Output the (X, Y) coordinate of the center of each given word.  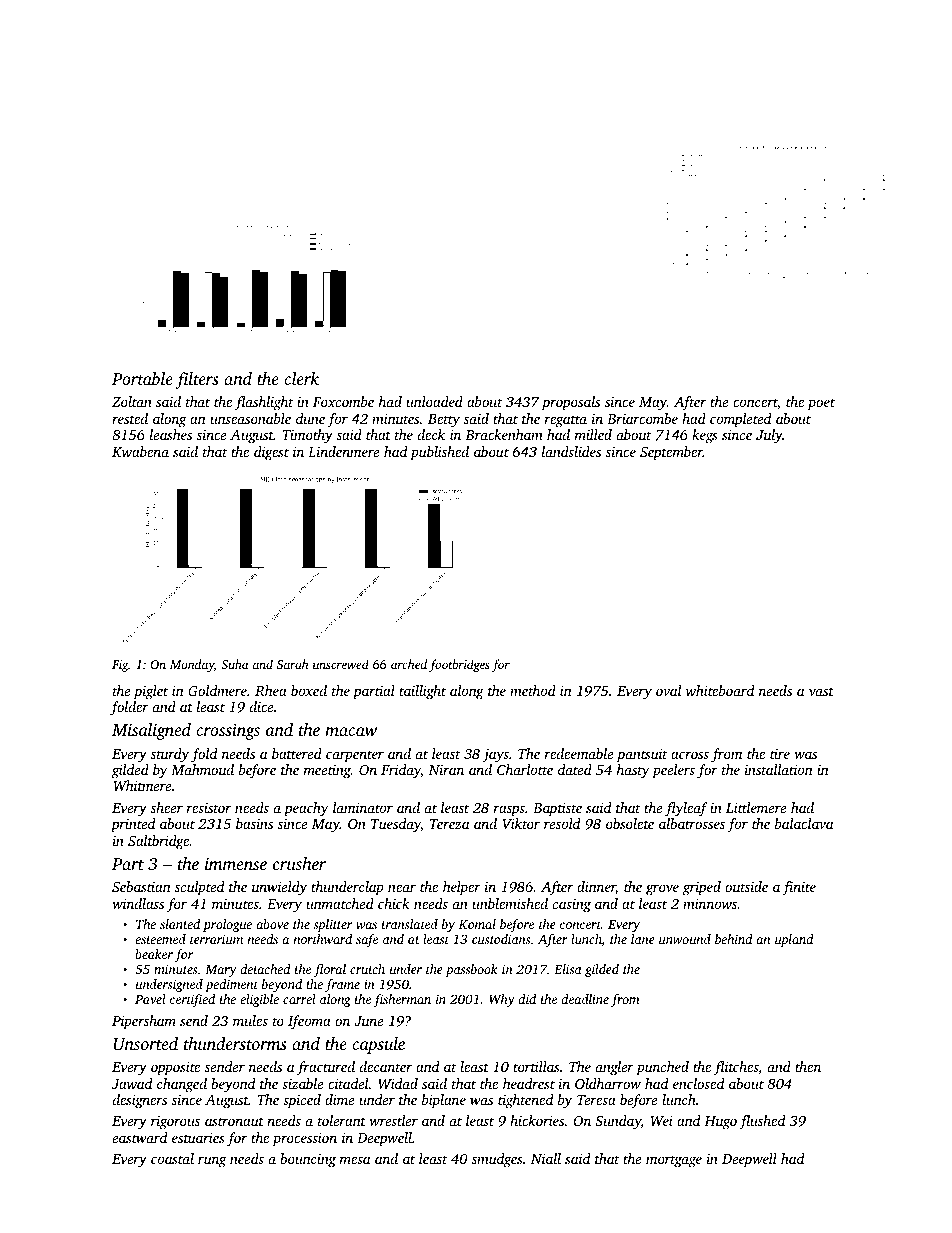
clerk (301, 378)
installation (779, 769)
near (402, 888)
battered (297, 753)
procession (305, 1139)
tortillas (536, 1066)
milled (593, 434)
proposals (571, 403)
